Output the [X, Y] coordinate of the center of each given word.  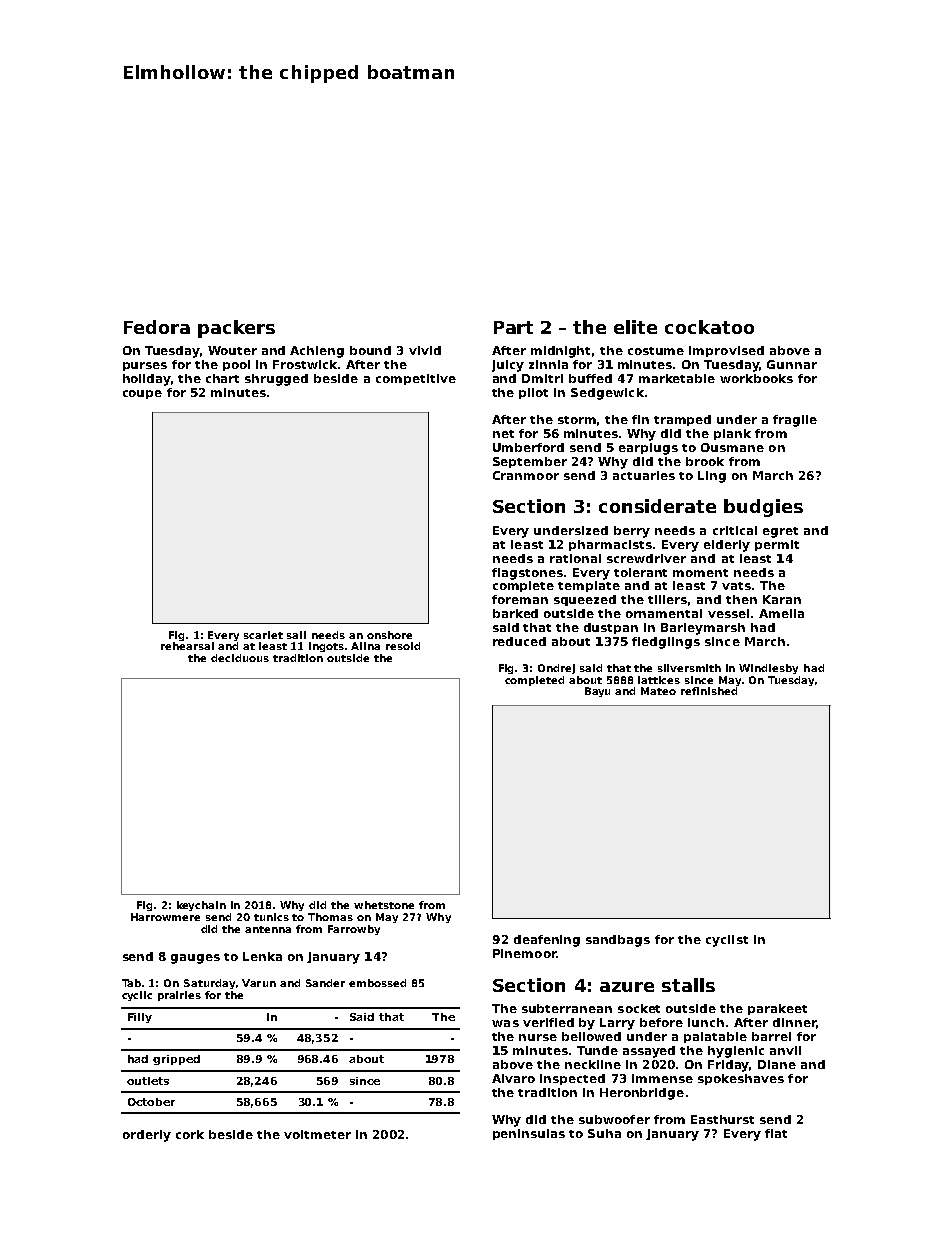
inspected [572, 1079]
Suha [604, 1133]
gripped [176, 1060]
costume [656, 351]
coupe [142, 394]
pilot [533, 393]
